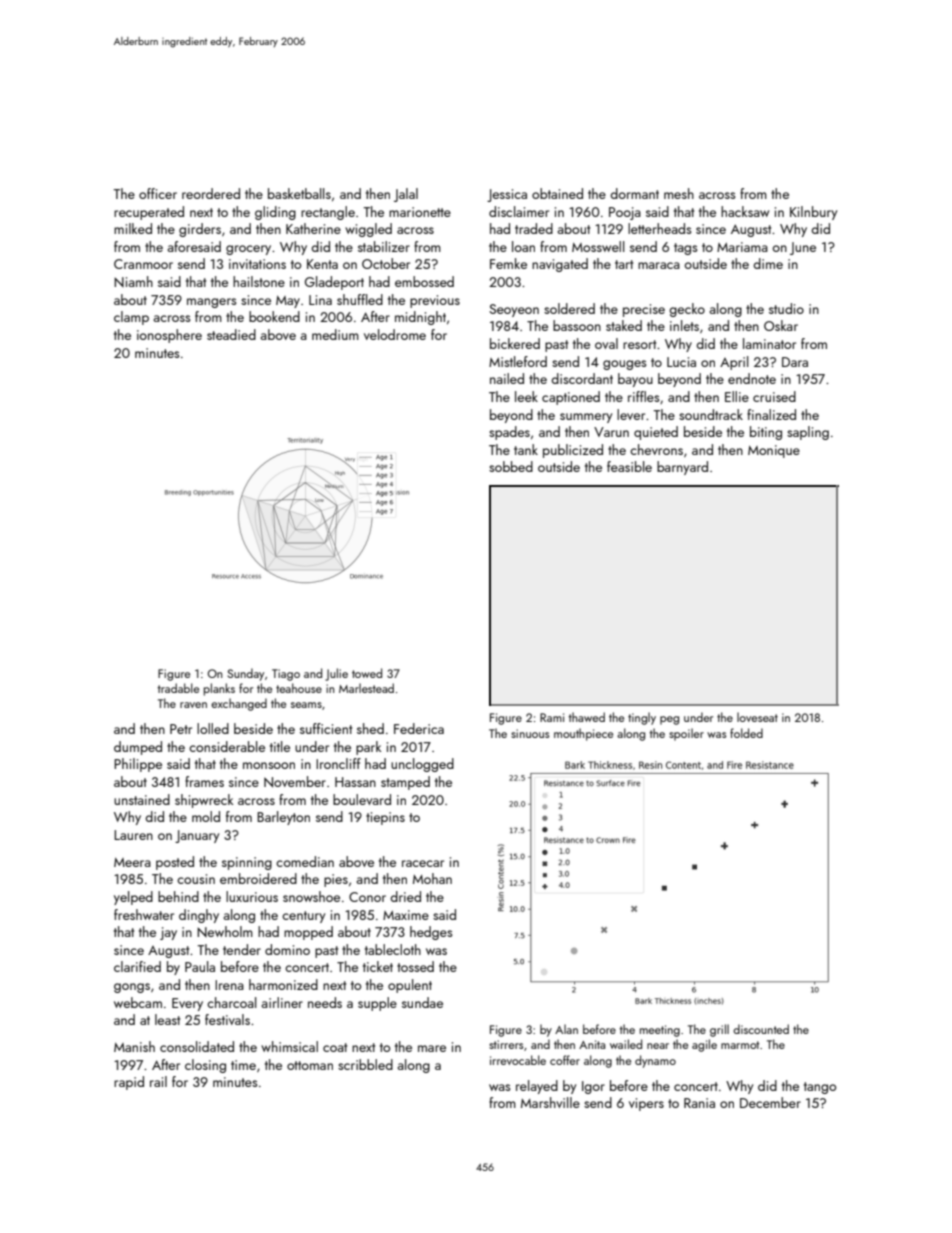 Image resolution: width=952 pixels, height=1233 pixels. Describe the element at coordinates (193, 705) in the image. I see `raven` at that location.
